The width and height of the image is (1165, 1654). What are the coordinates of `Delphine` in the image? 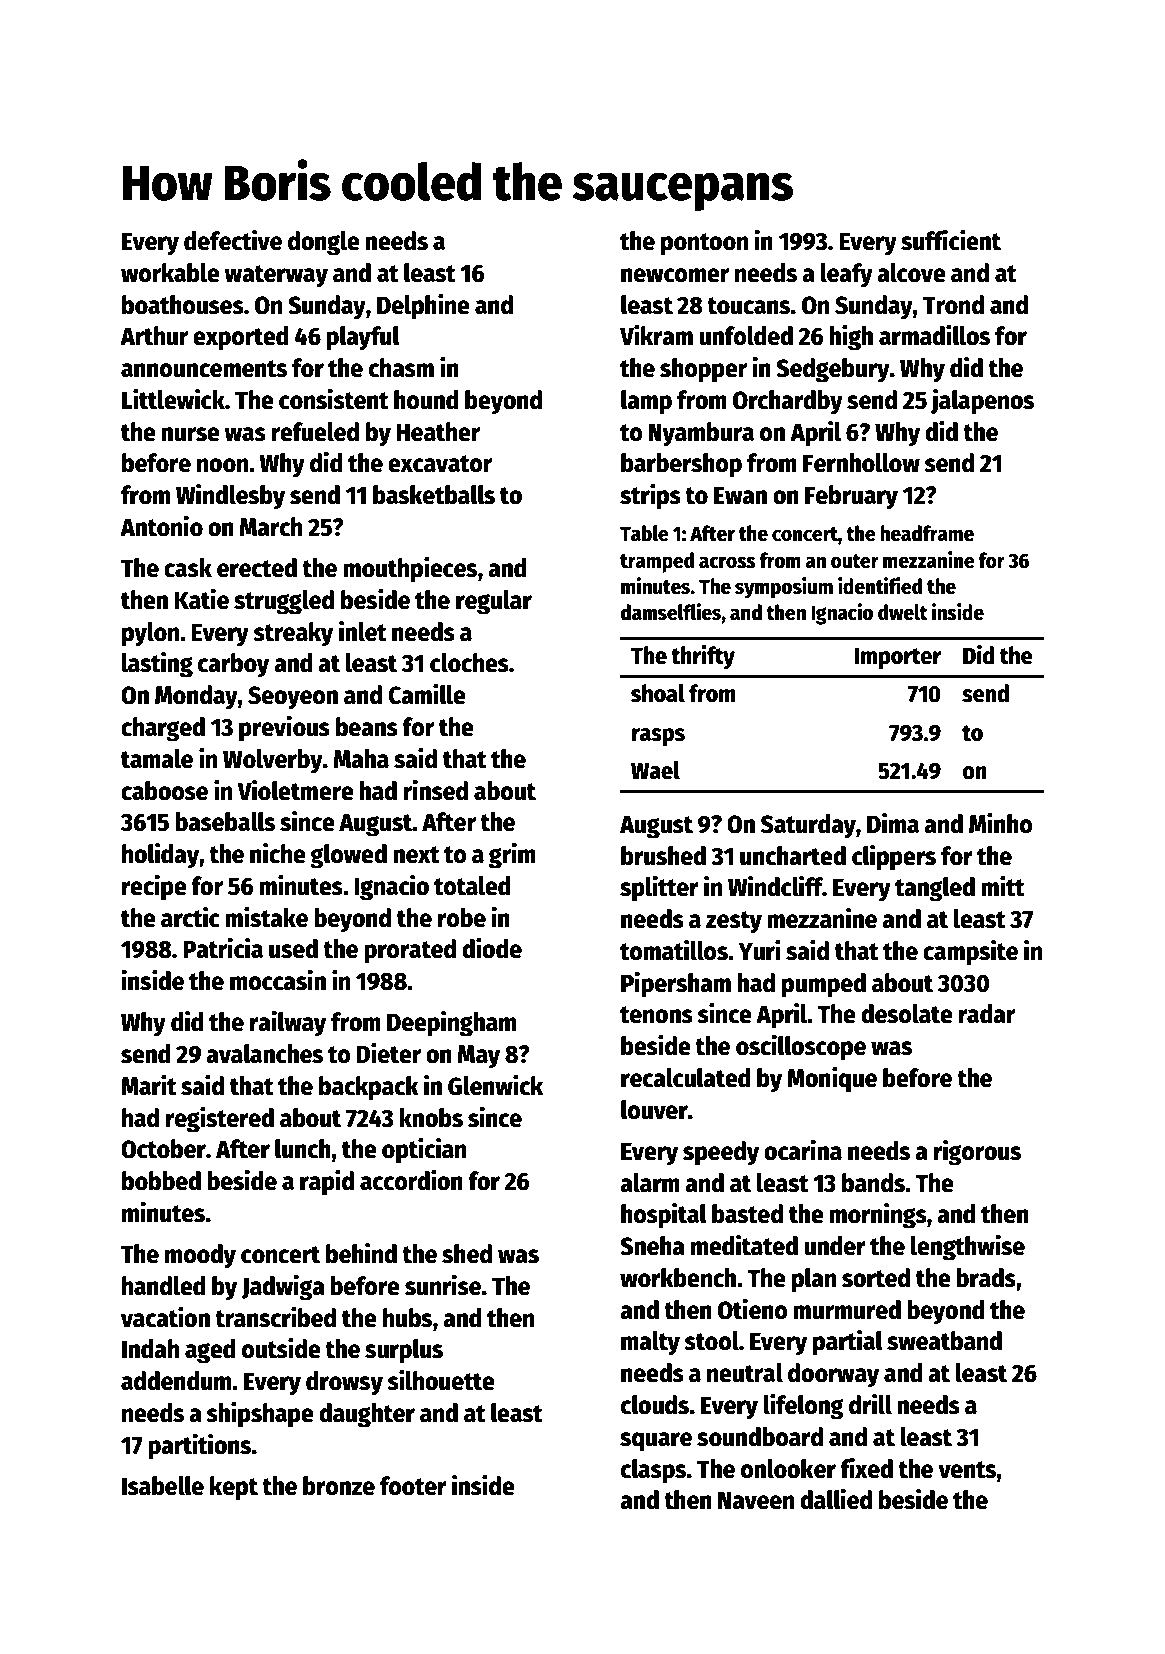 It's located at (423, 306).
